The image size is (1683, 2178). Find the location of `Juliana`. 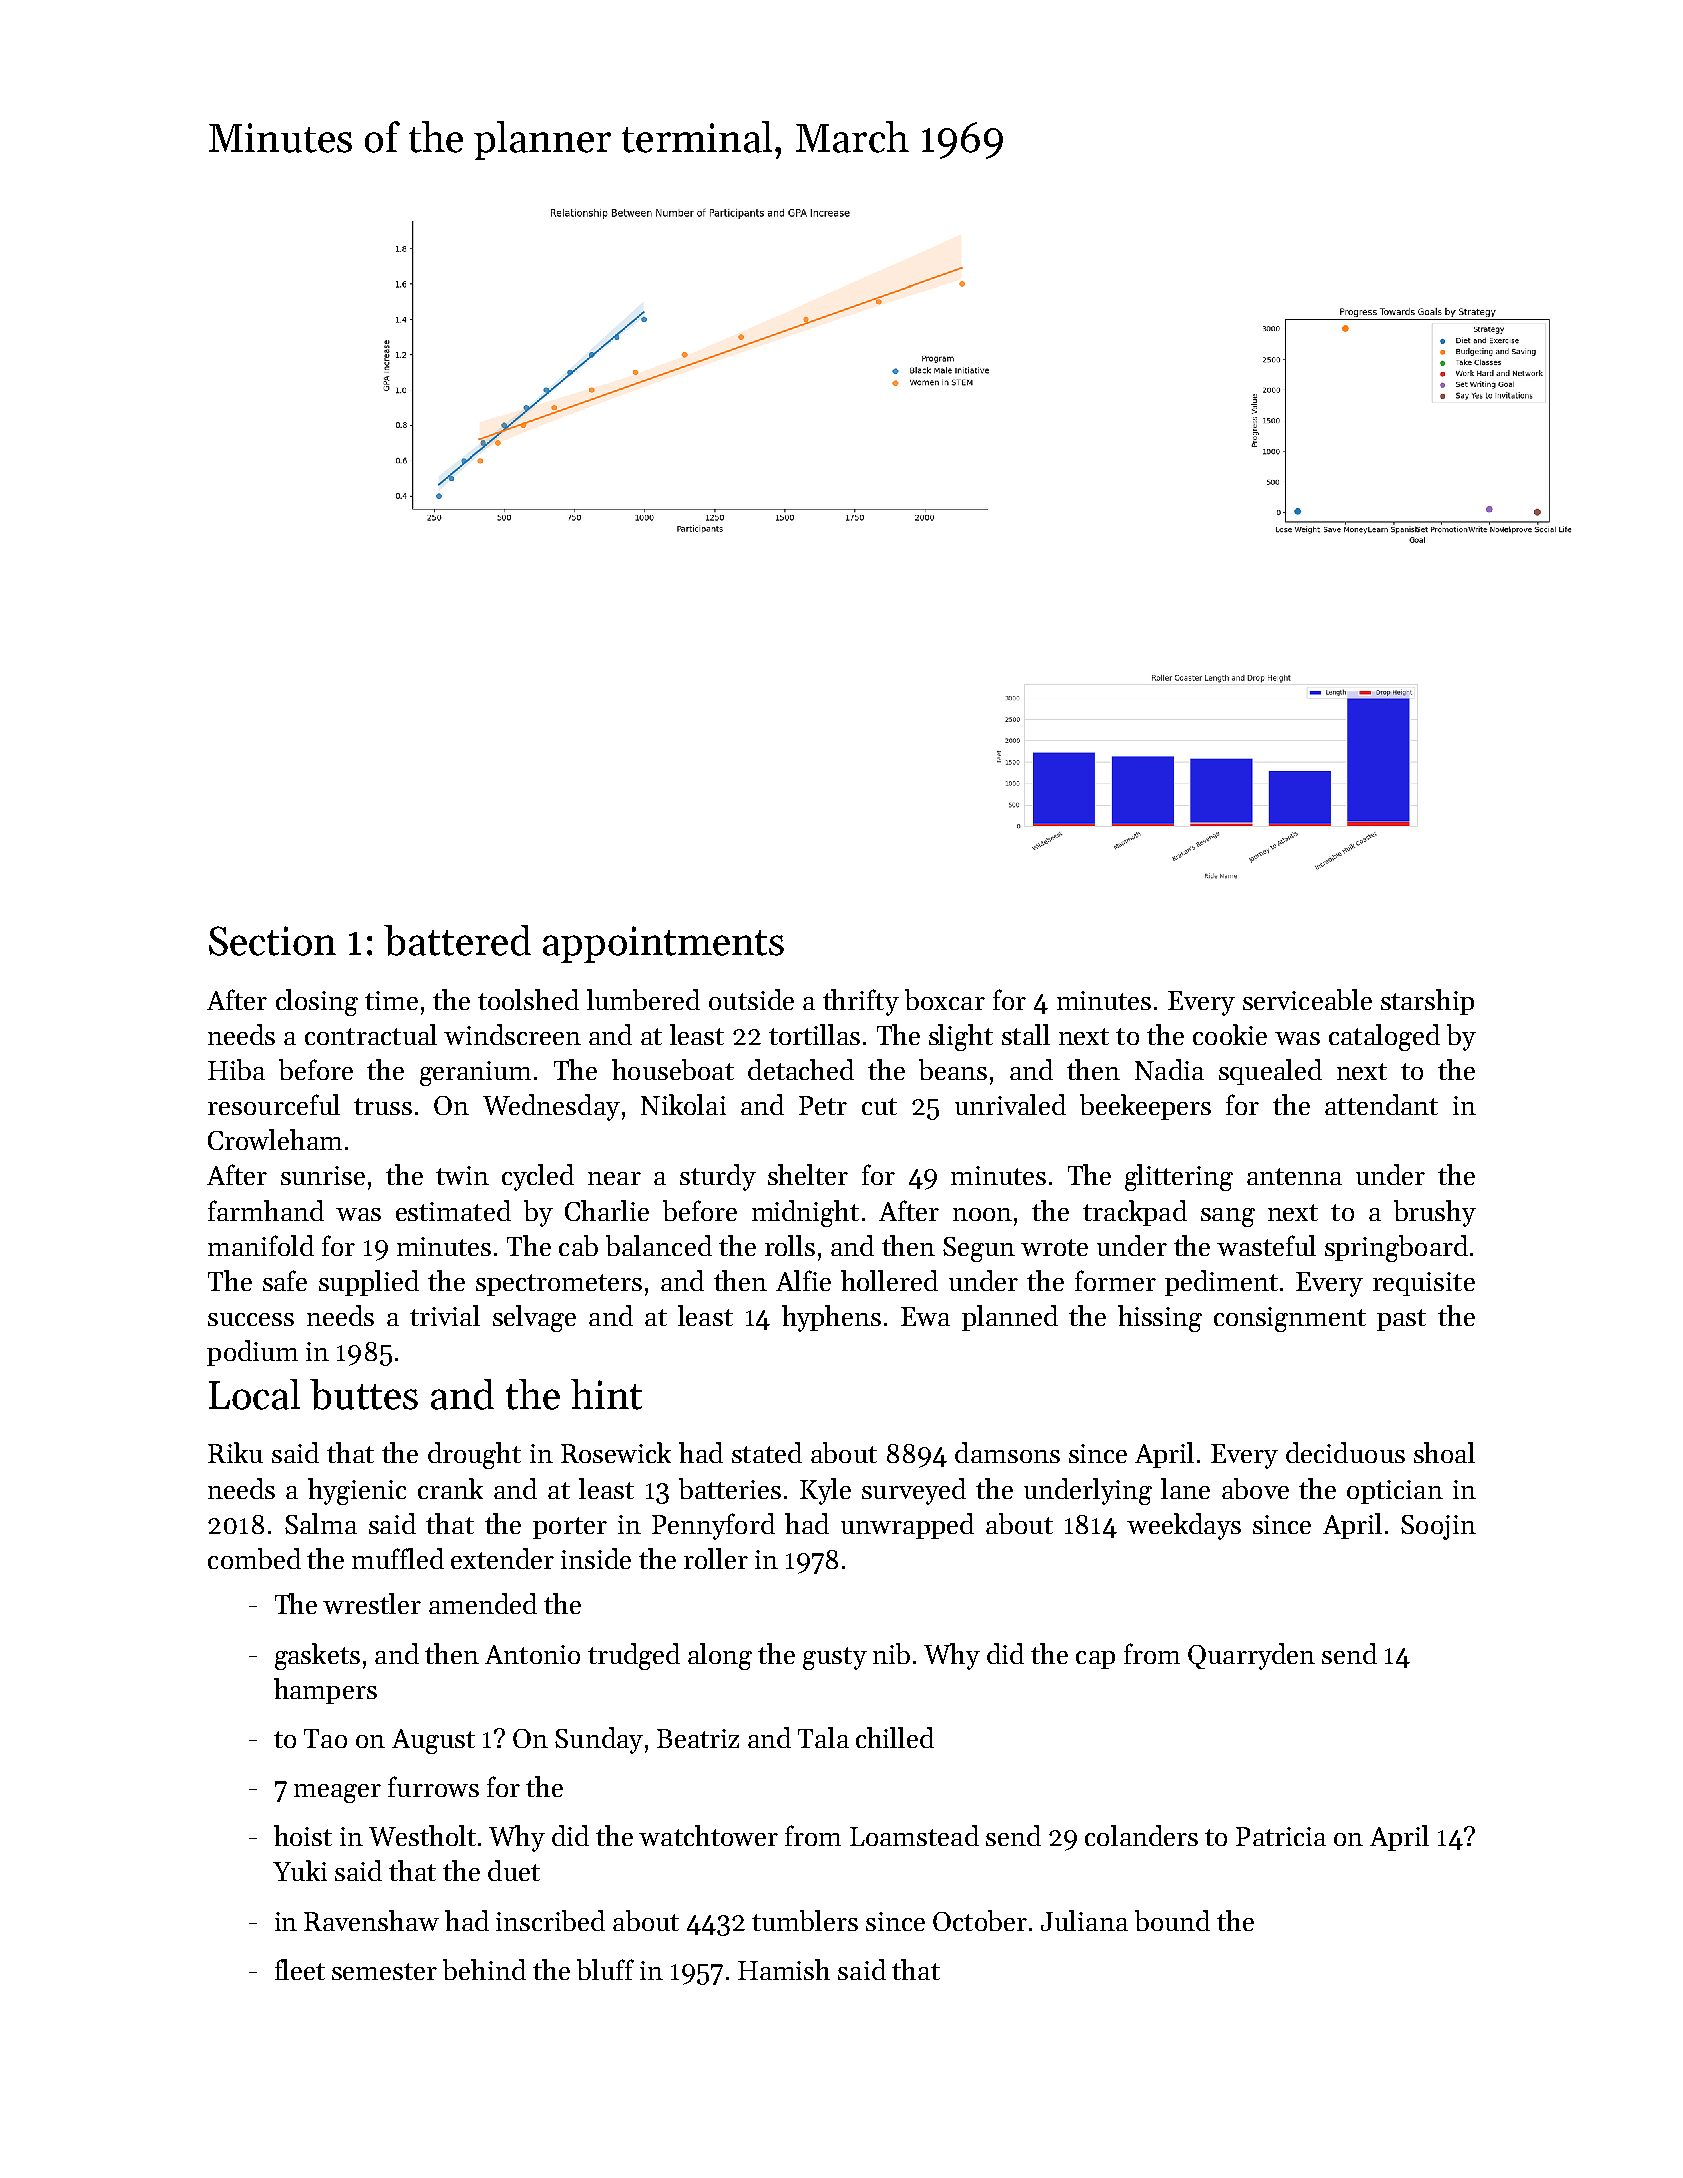

Juliana is located at coordinates (1084, 1920).
